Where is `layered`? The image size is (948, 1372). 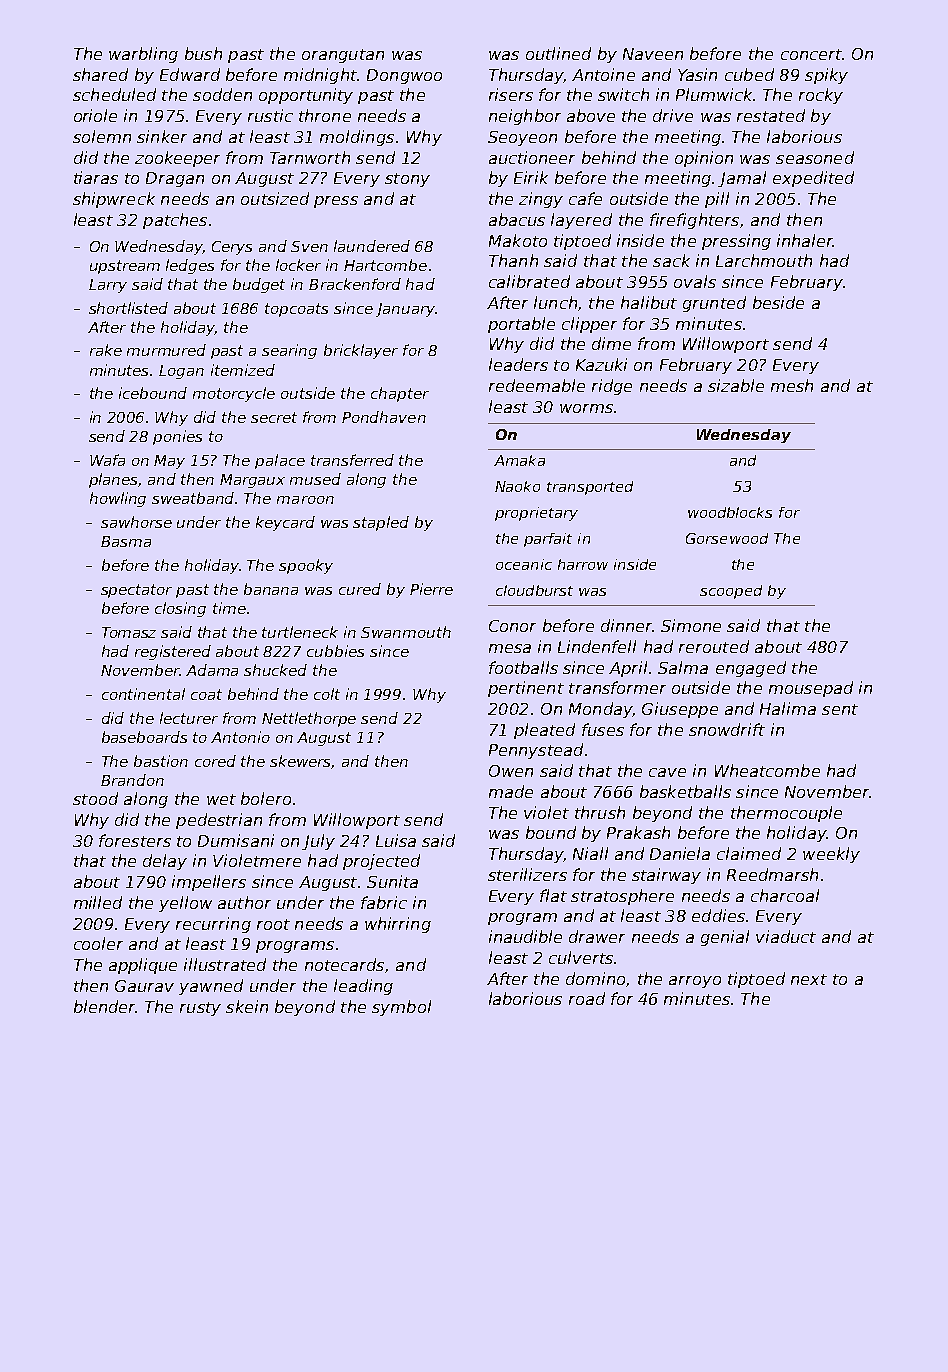 layered is located at coordinates (581, 221).
